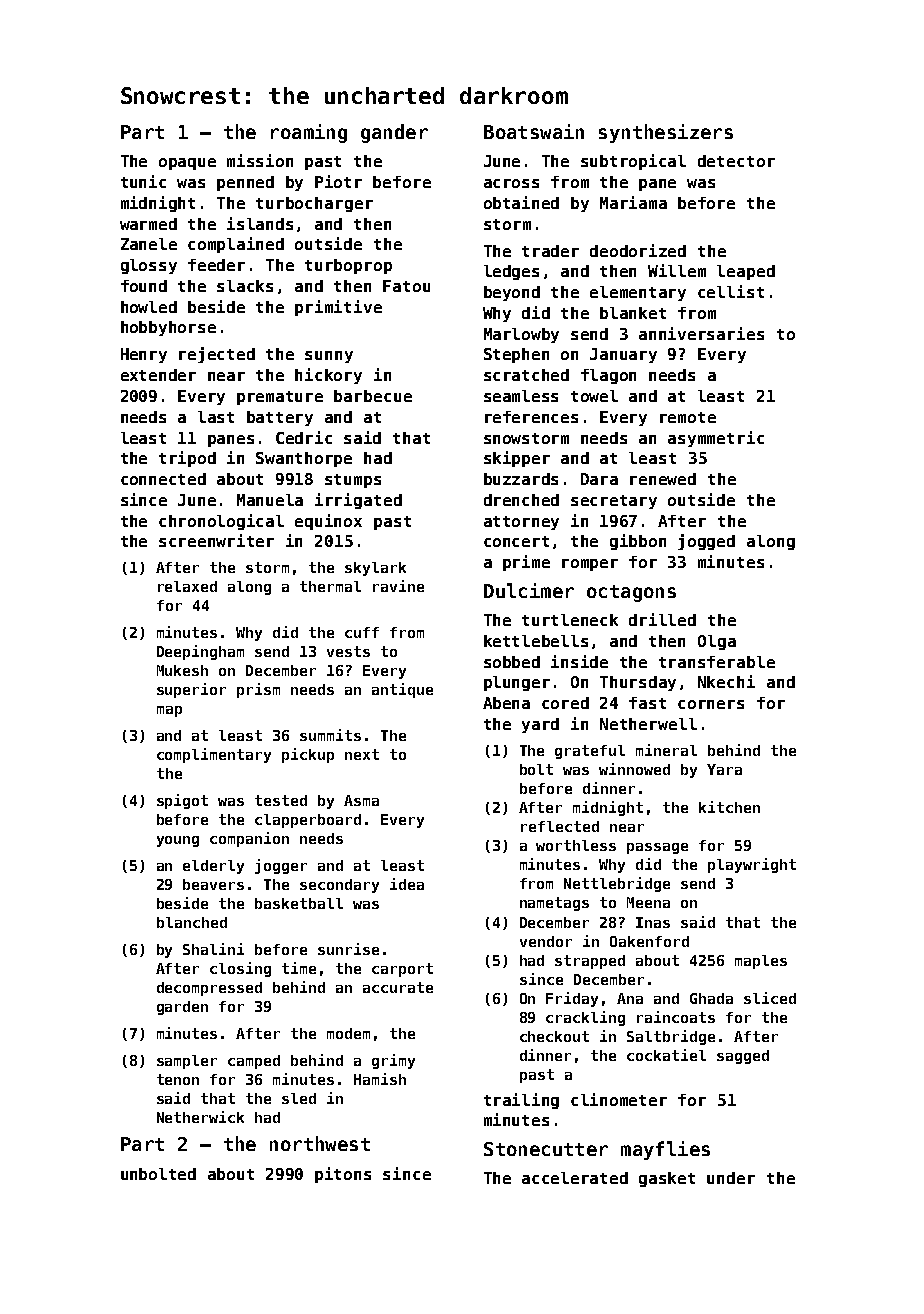 The height and width of the page is (1314, 924). What do you see at coordinates (158, 375) in the page?
I see `extender` at bounding box center [158, 375].
